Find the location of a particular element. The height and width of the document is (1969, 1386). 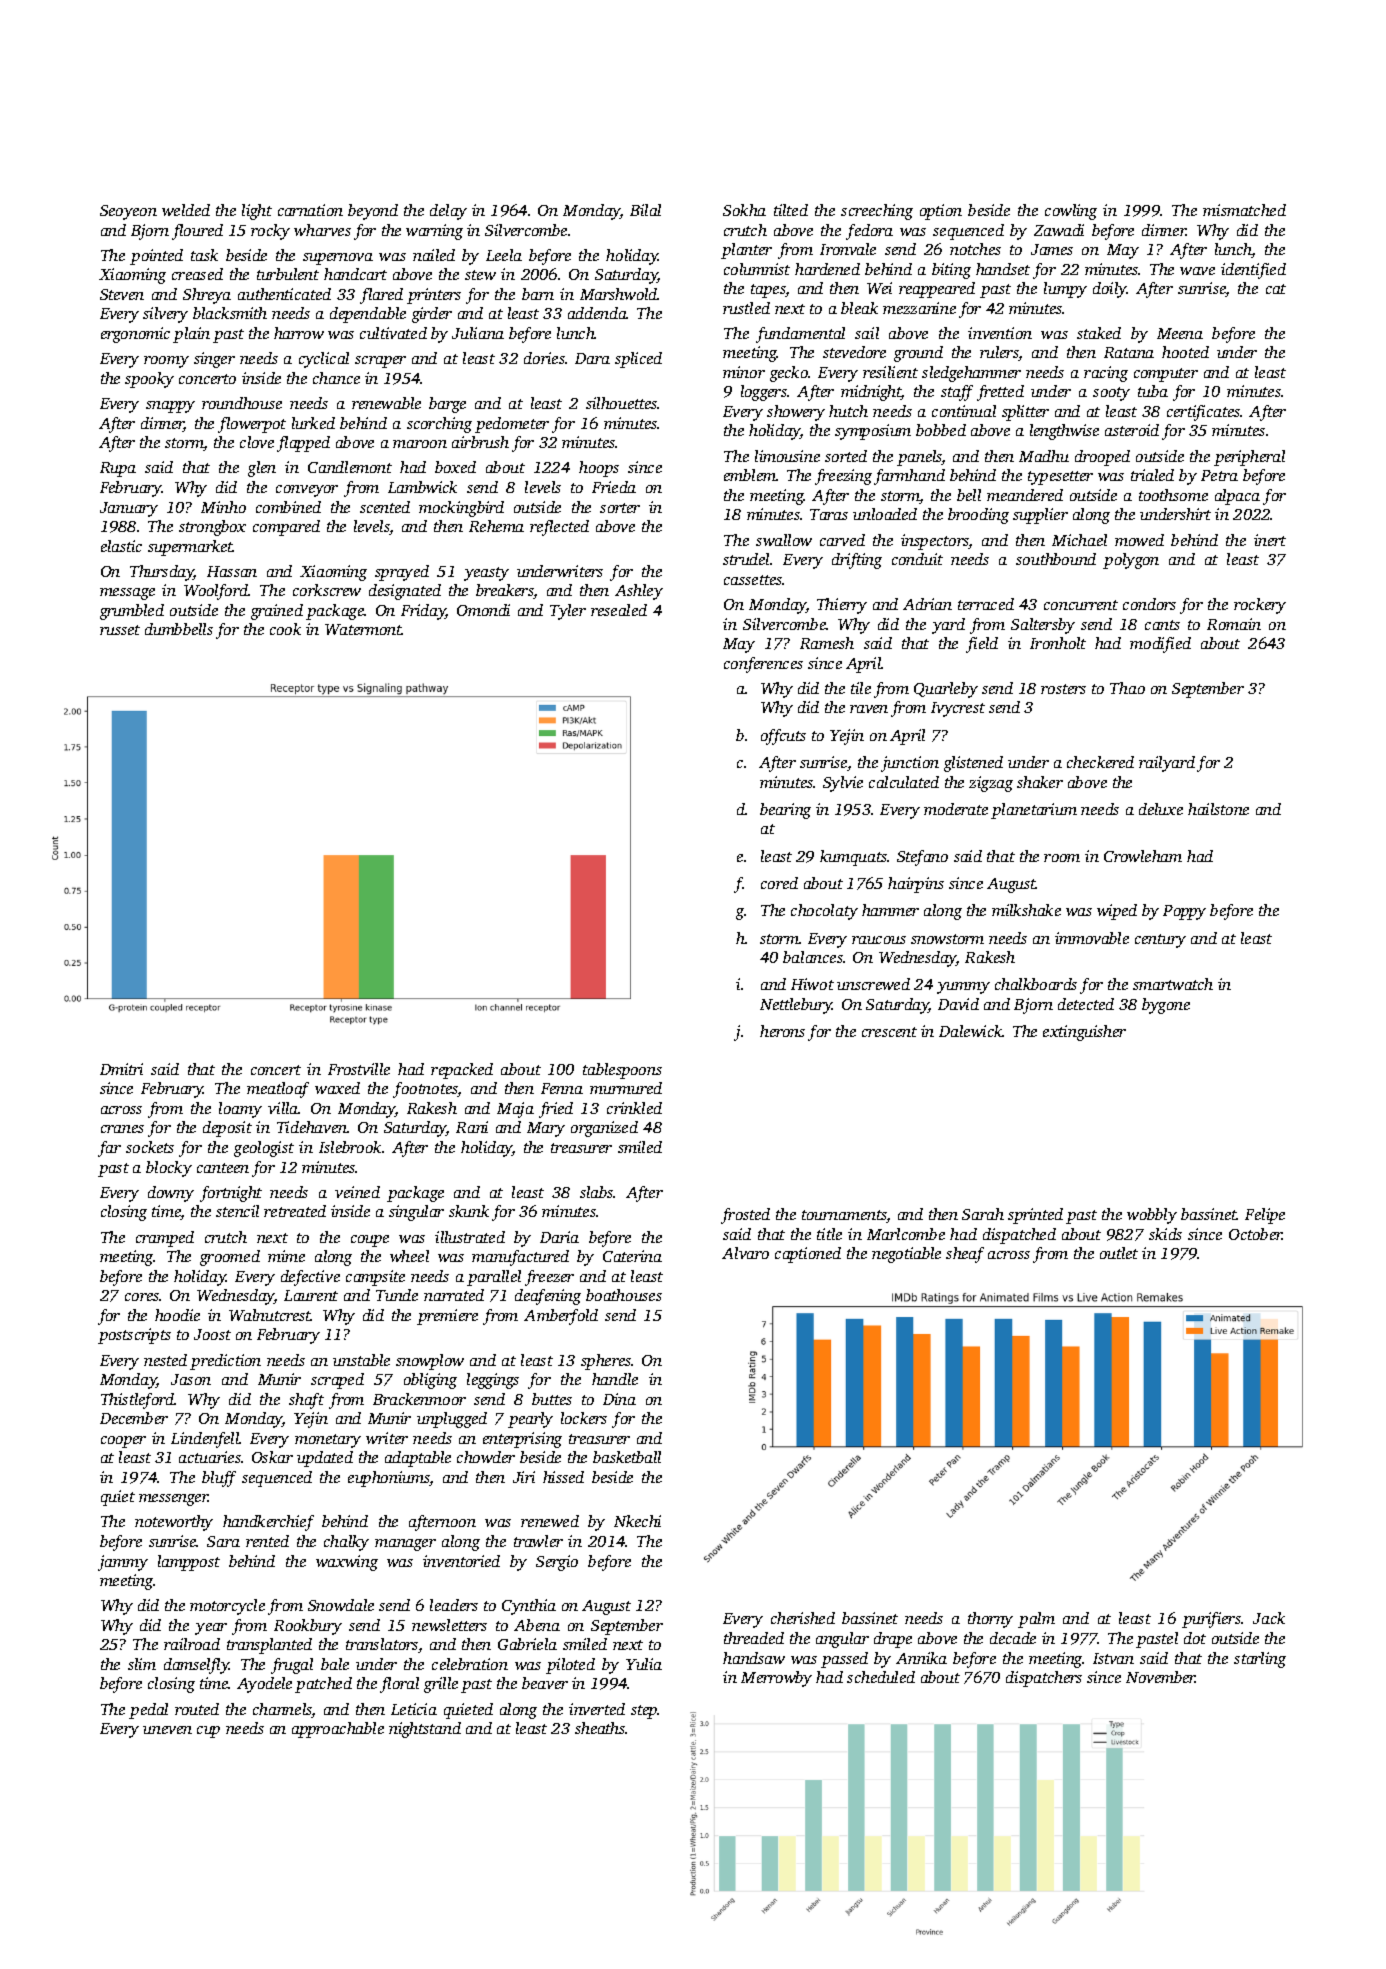

motorcycle is located at coordinates (227, 1607).
